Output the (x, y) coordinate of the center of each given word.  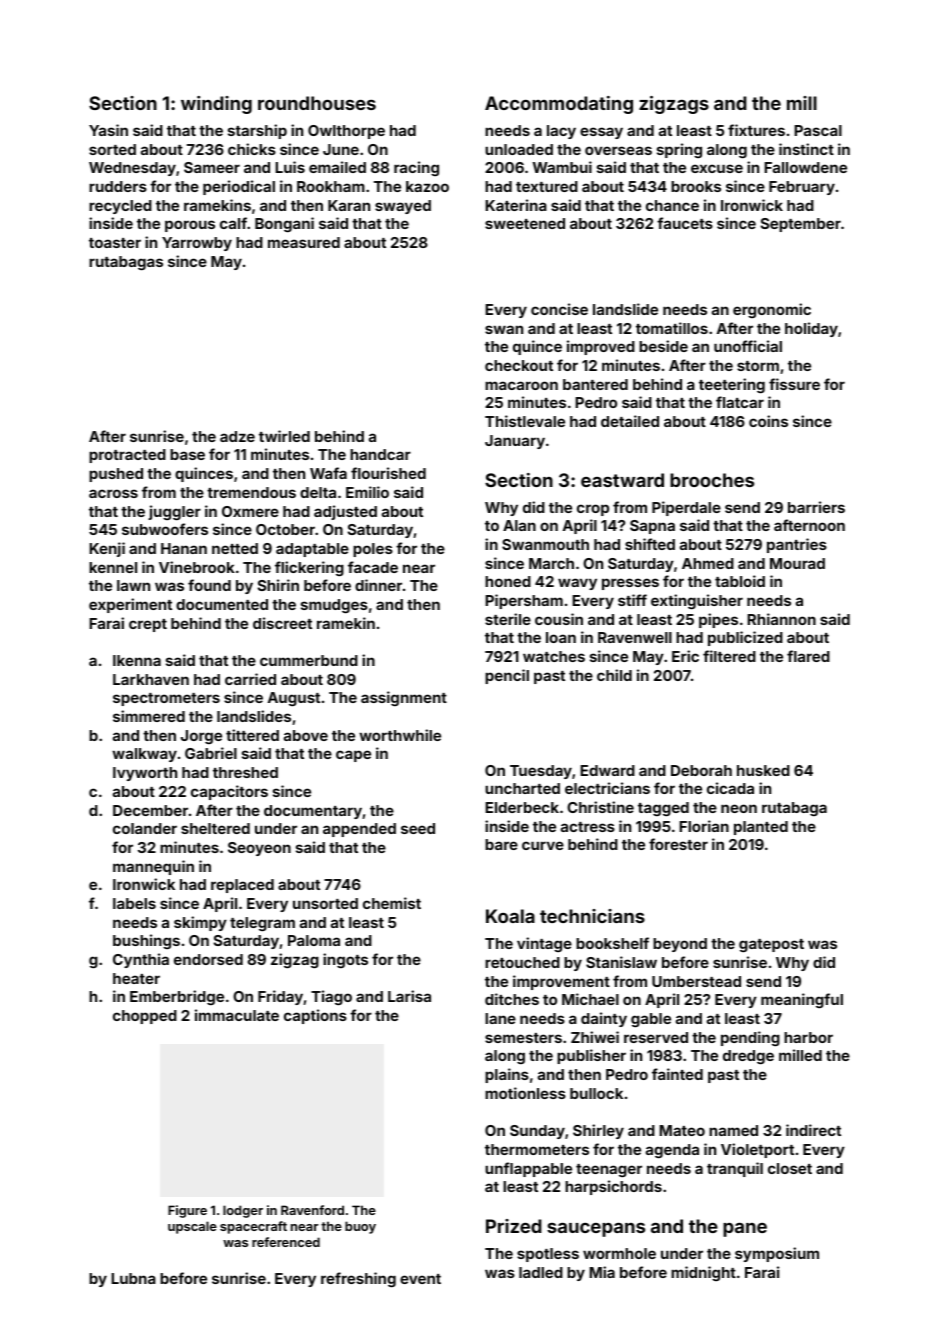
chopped (145, 1017)
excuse (717, 168)
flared (808, 656)
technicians (592, 916)
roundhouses (317, 103)
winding (216, 105)
